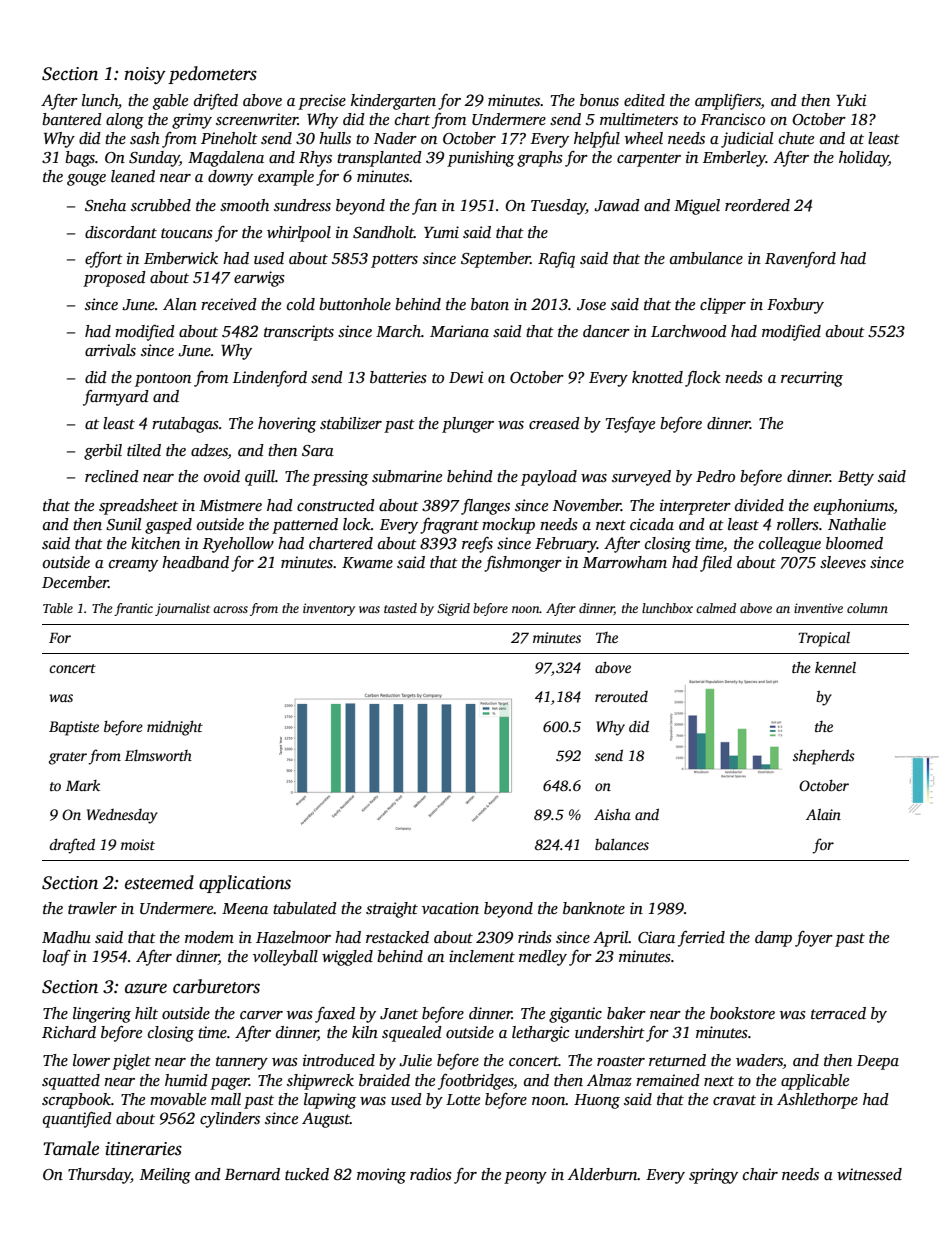 The width and height of the page is (952, 1233). I want to click on pedometers, so click(212, 75).
